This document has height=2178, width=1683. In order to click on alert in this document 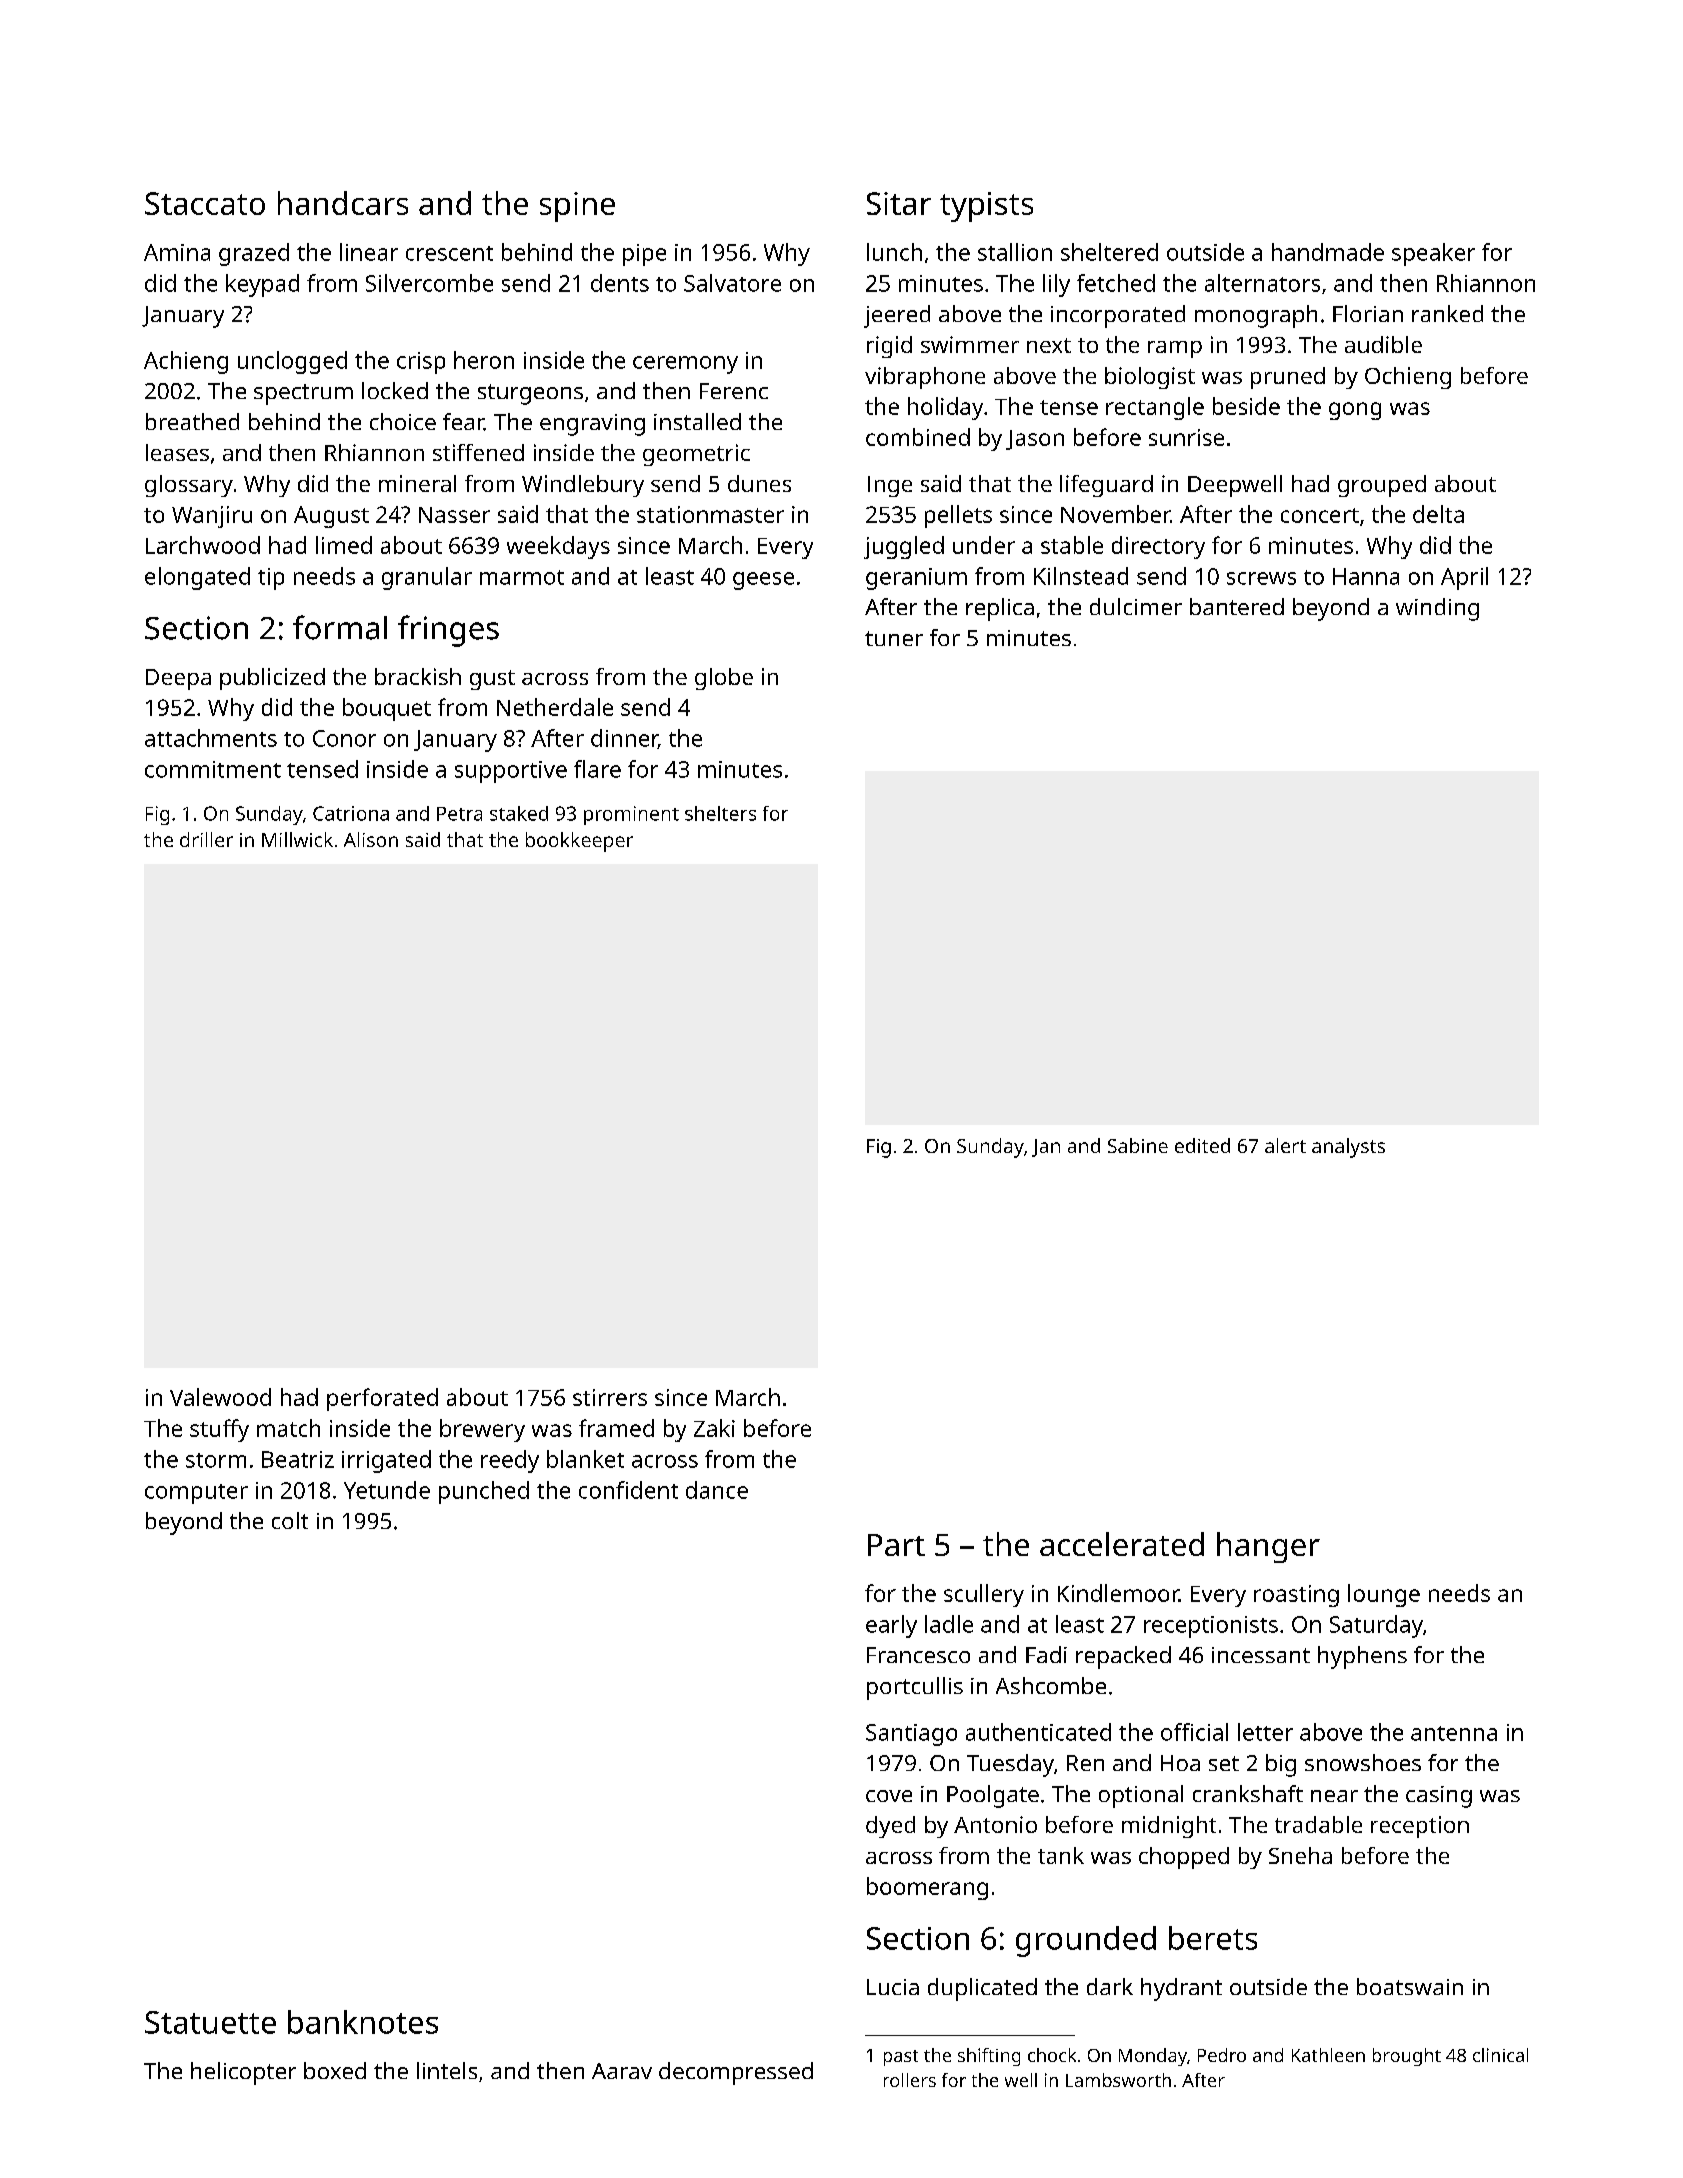, I will do `click(1285, 1145)`.
